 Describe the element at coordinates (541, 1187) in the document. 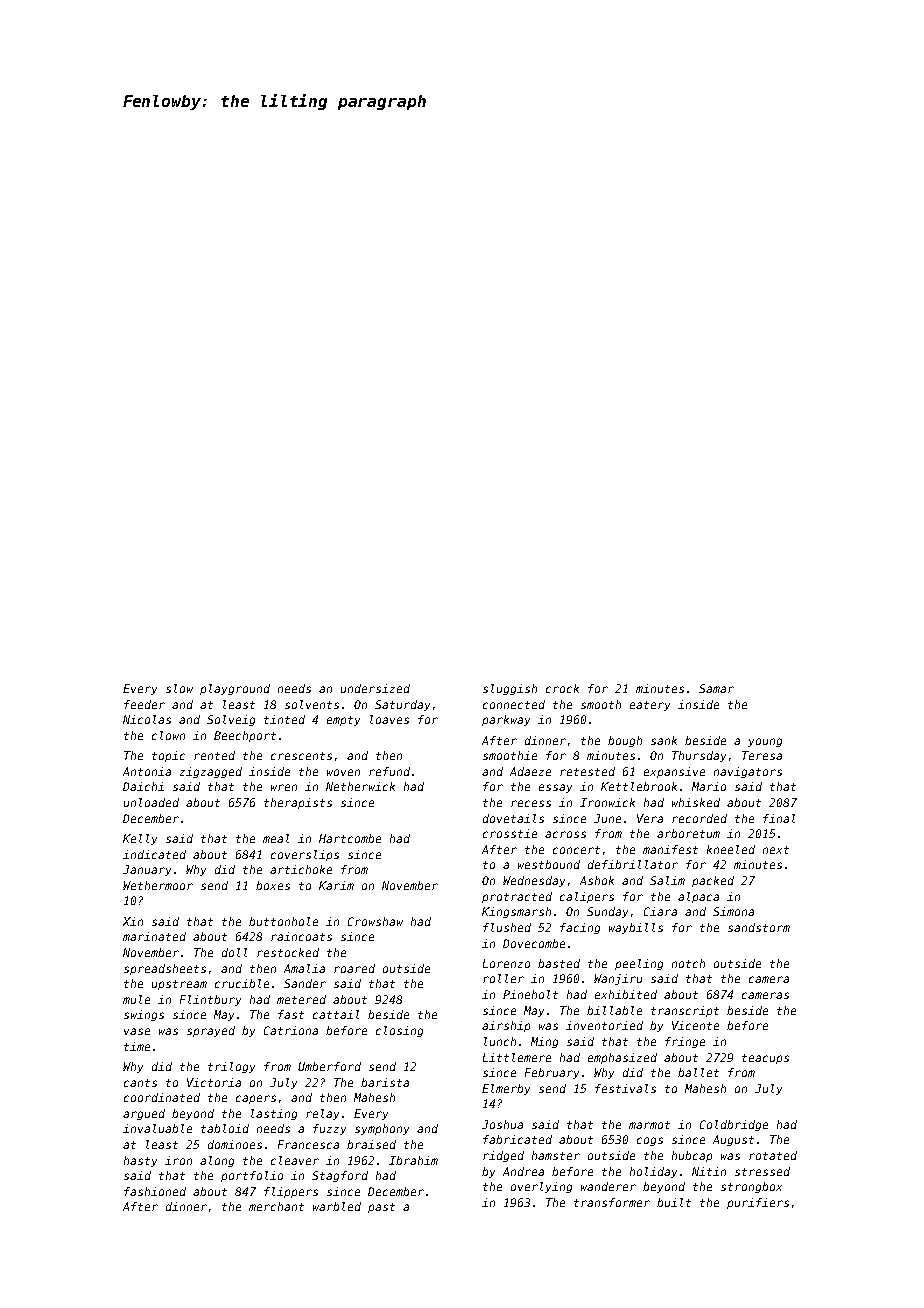

I see `overlying` at that location.
